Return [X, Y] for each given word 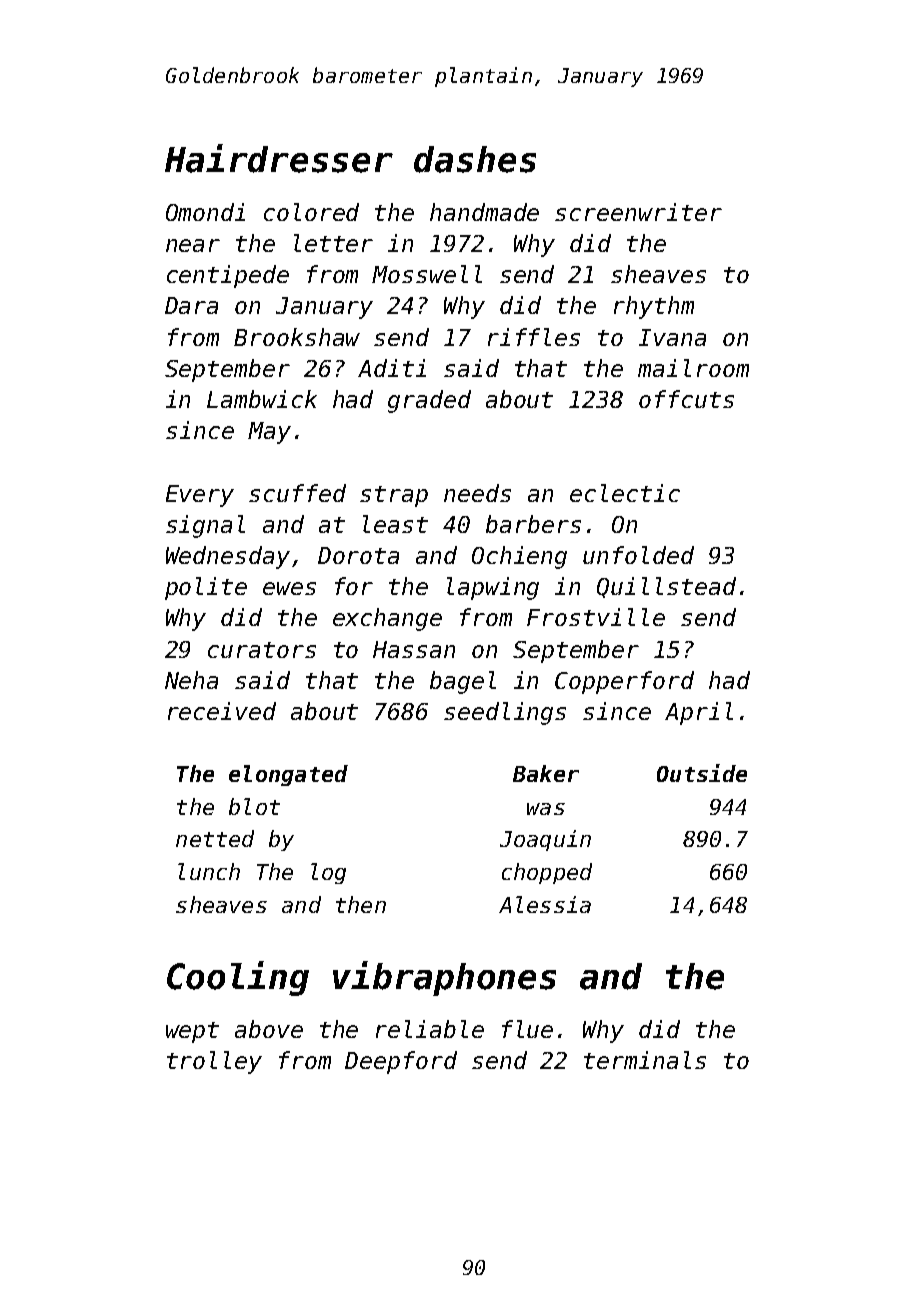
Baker [546, 773]
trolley [214, 1062]
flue [527, 1029]
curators [262, 650]
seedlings [505, 713]
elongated [288, 775]
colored [311, 212]
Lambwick [262, 399]
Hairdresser [279, 158]
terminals [645, 1060]
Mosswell [427, 274]
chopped [547, 873]
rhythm [654, 307]
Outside [702, 773]
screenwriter [638, 212]
